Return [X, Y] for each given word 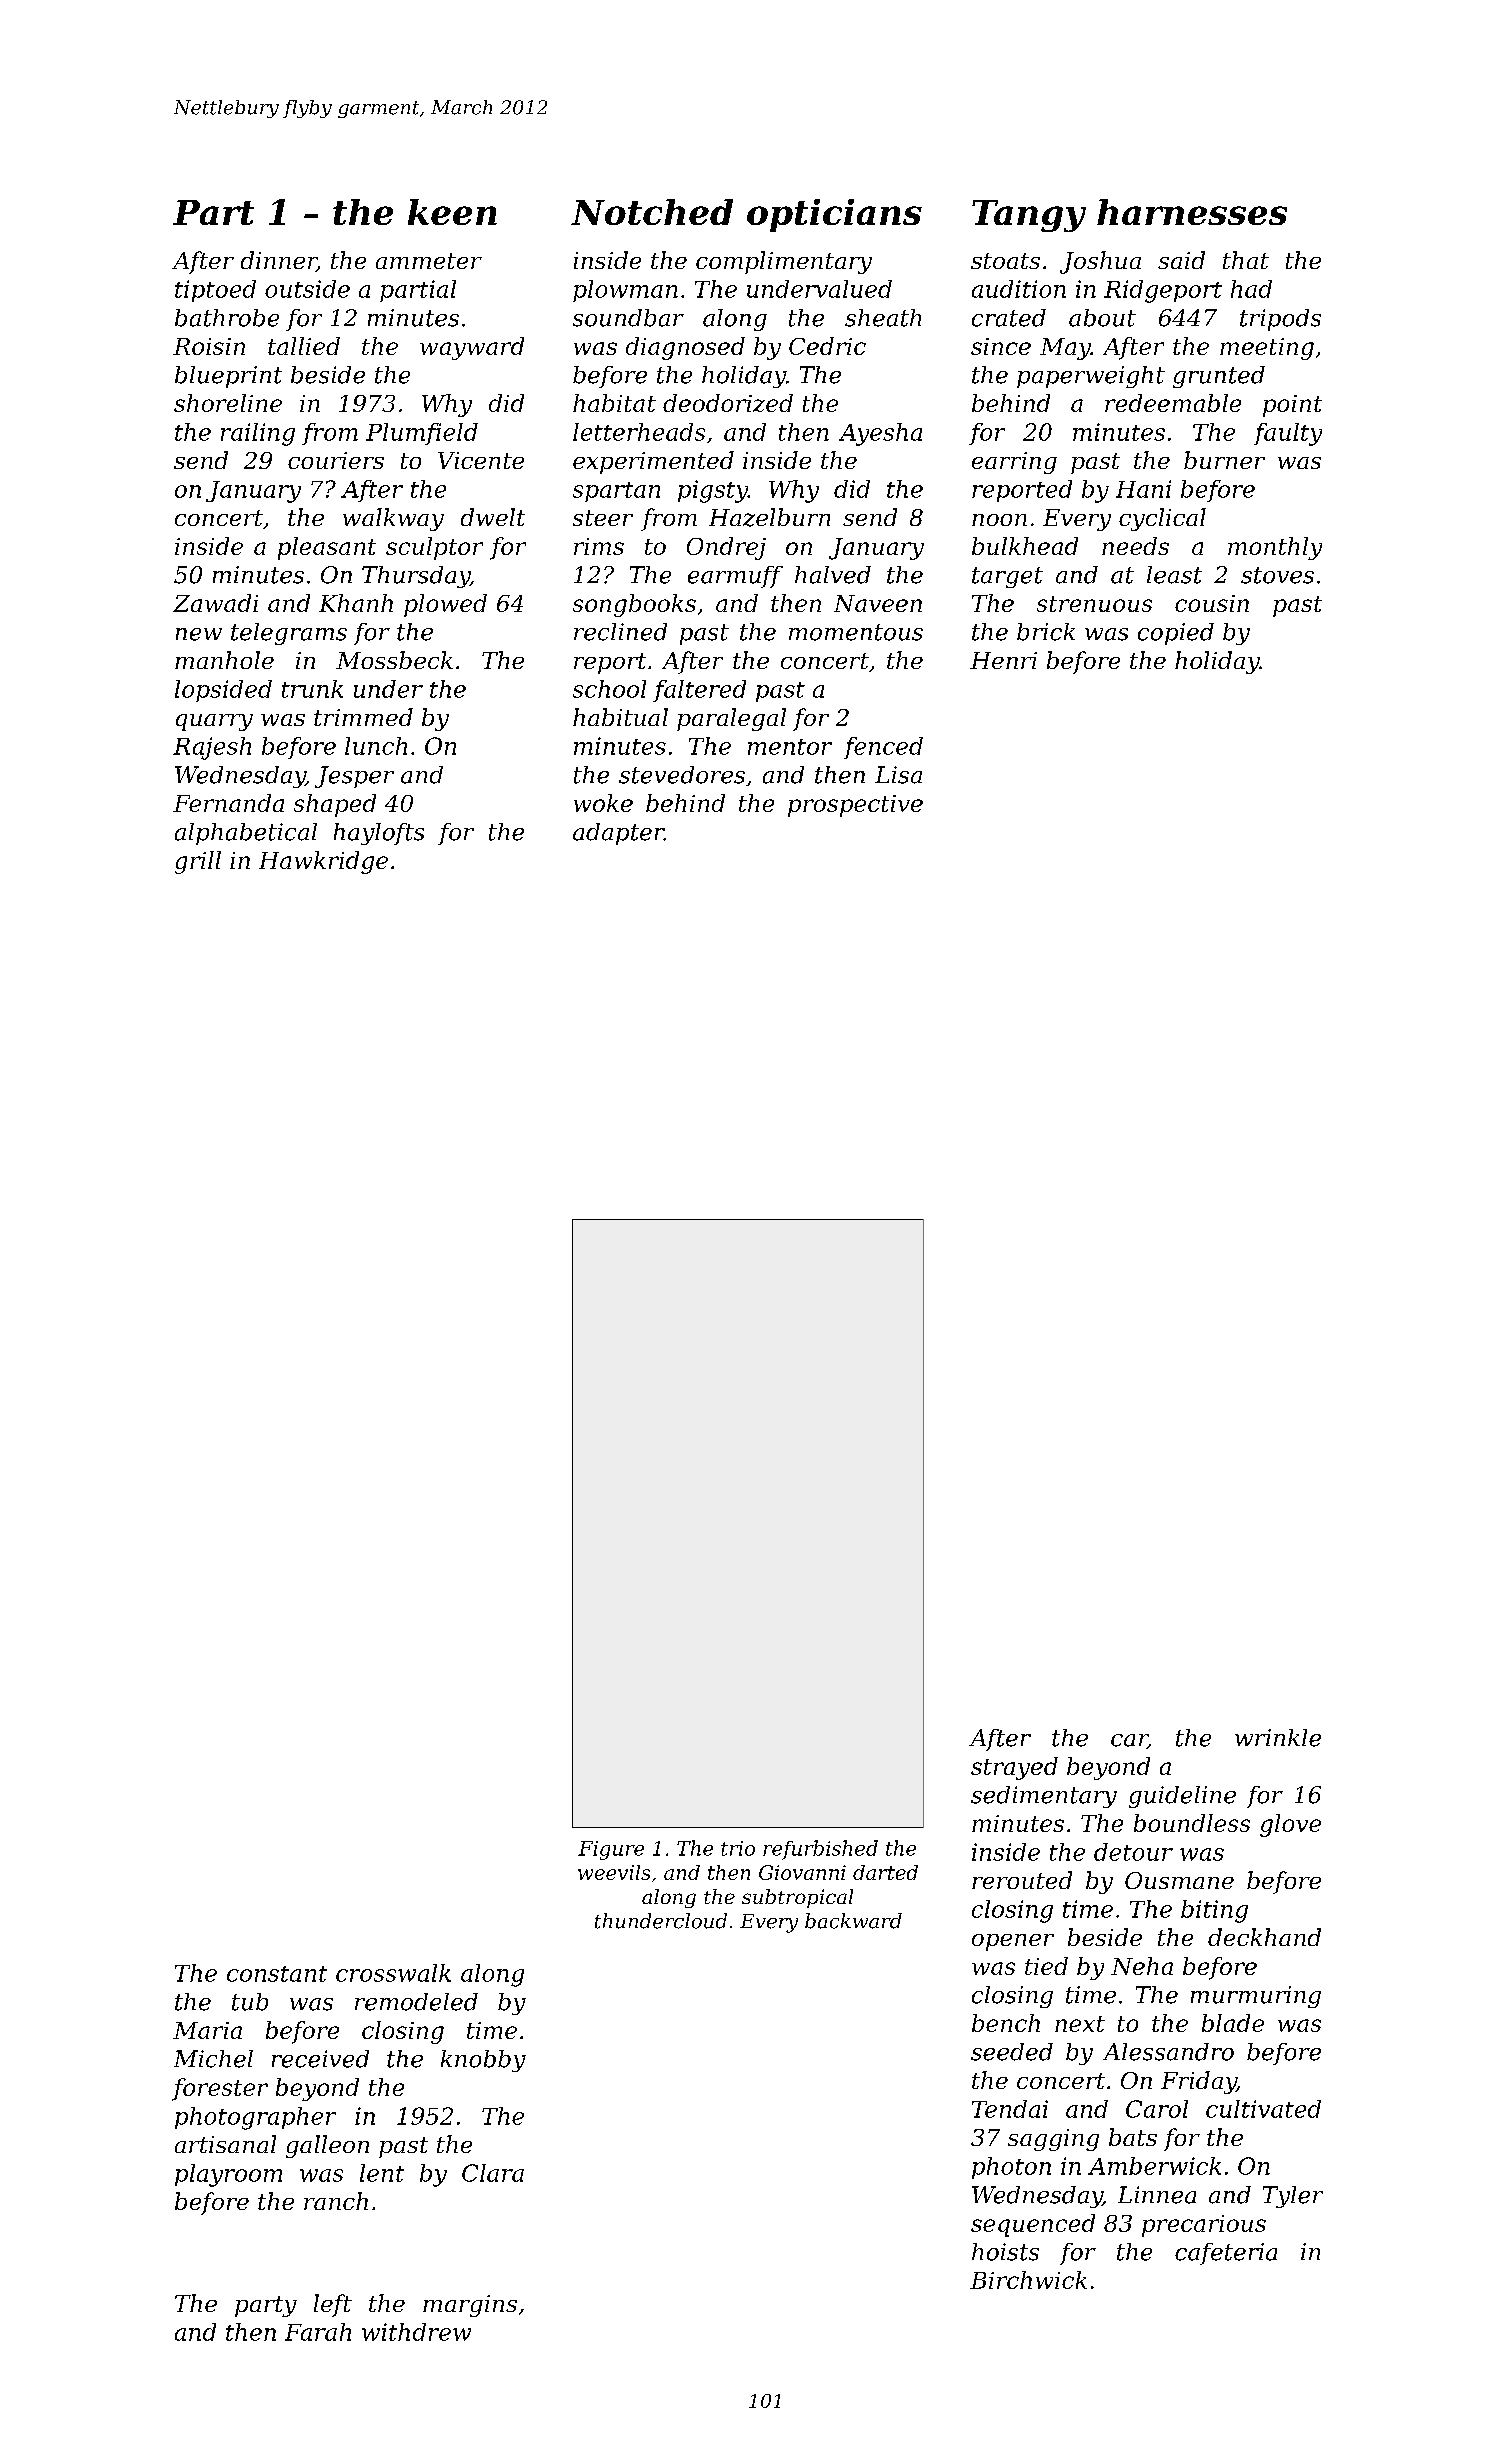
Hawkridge [323, 862]
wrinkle [1278, 1738]
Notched [652, 212]
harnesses [1192, 212]
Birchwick [1028, 2280]
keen [452, 212]
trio [738, 1848]
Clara [493, 2173]
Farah [318, 2332]
